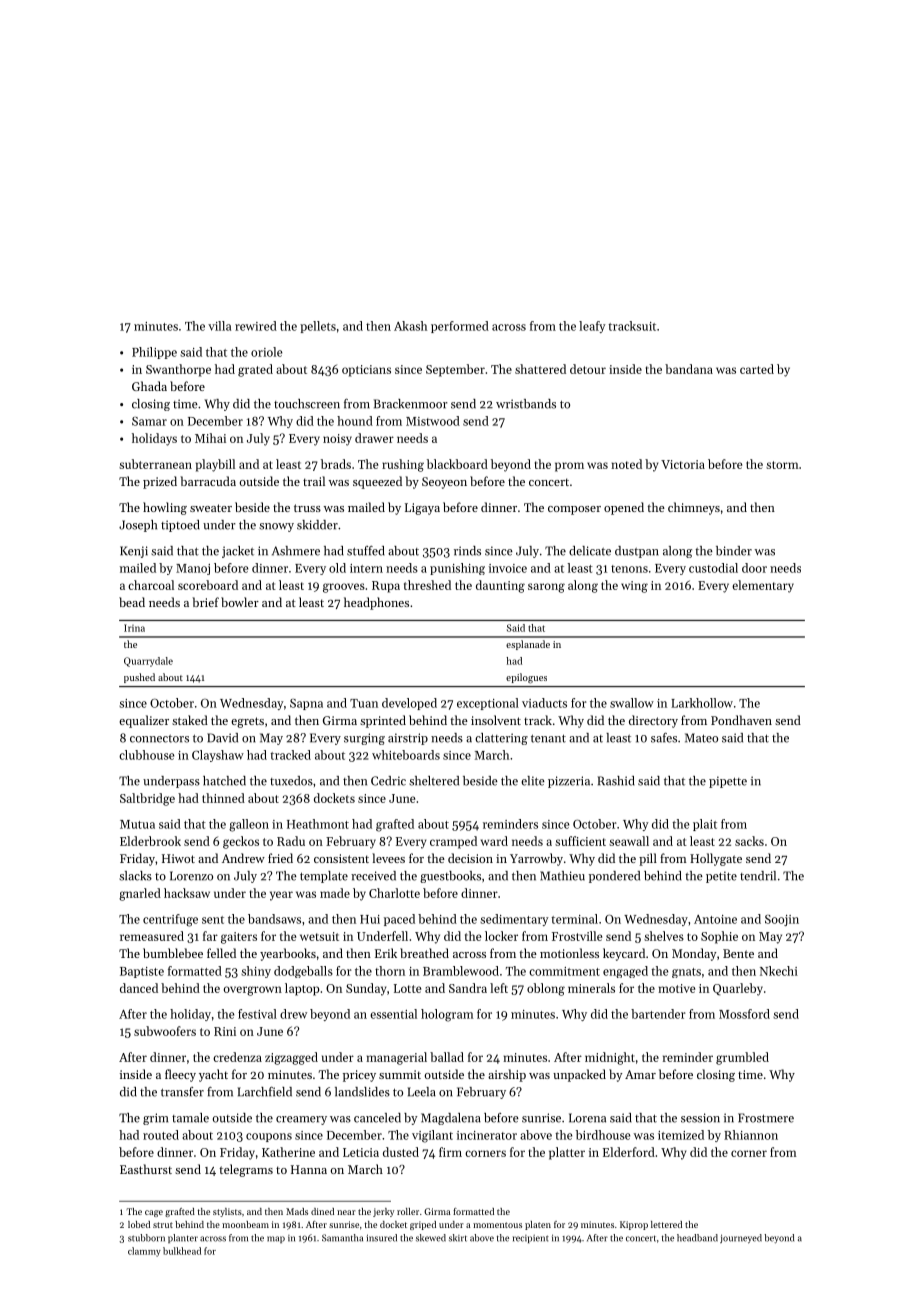  What do you see at coordinates (683, 464) in the screenshot?
I see `Victoria` at bounding box center [683, 464].
